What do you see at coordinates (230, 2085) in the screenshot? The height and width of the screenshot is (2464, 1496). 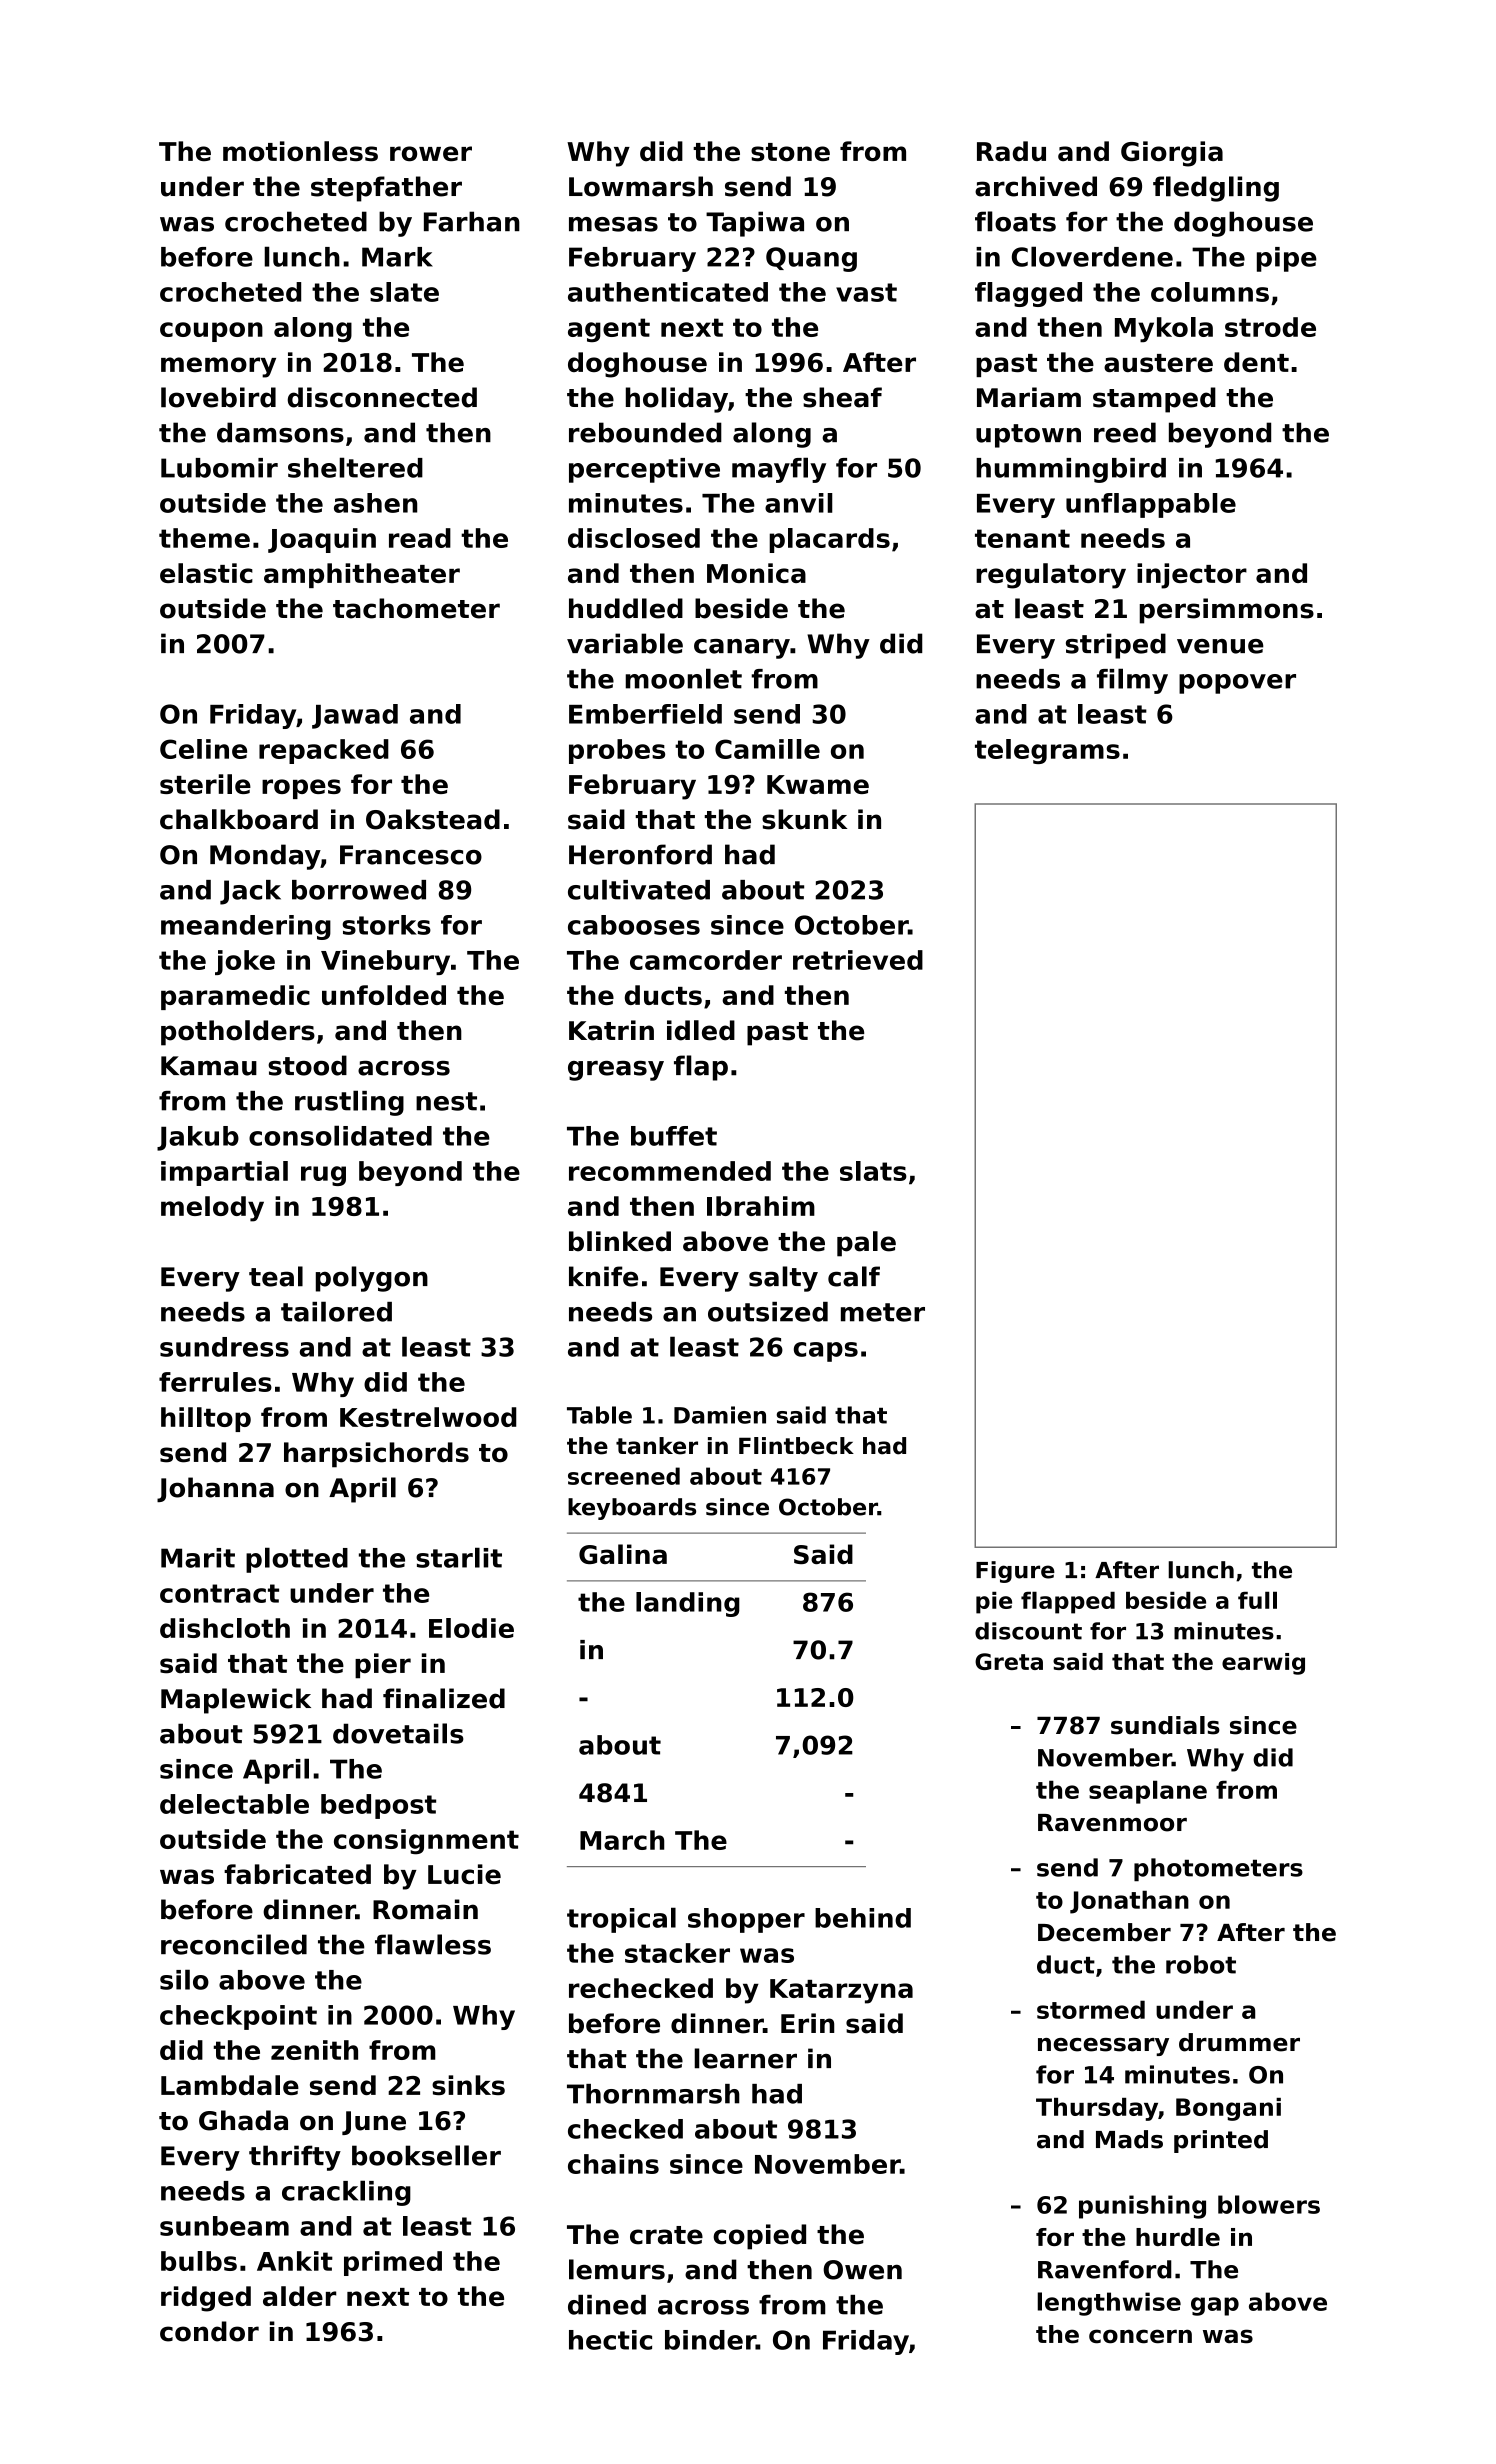 I see `Lambdale` at bounding box center [230, 2085].
